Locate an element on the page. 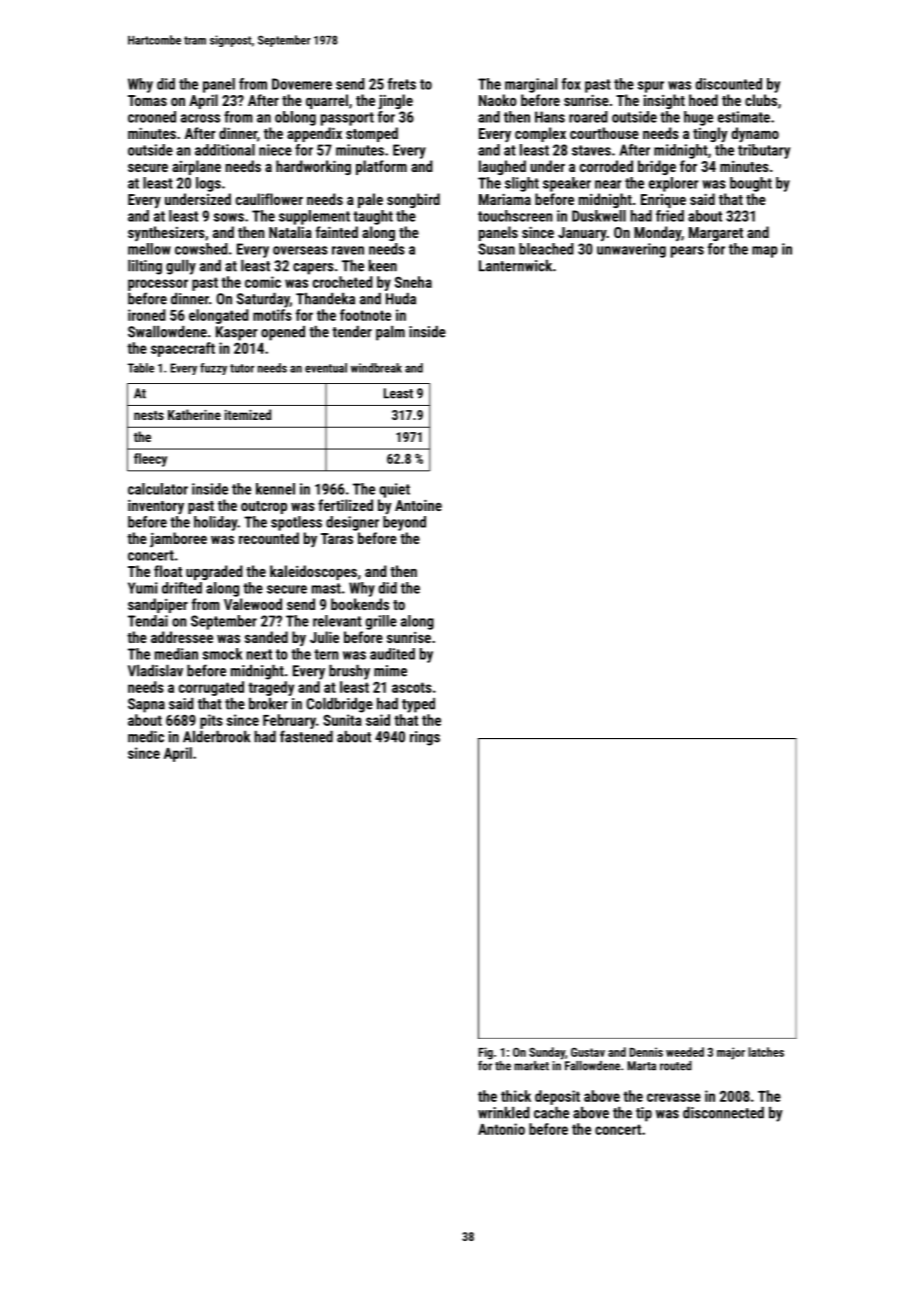  typed is located at coordinates (418, 705).
